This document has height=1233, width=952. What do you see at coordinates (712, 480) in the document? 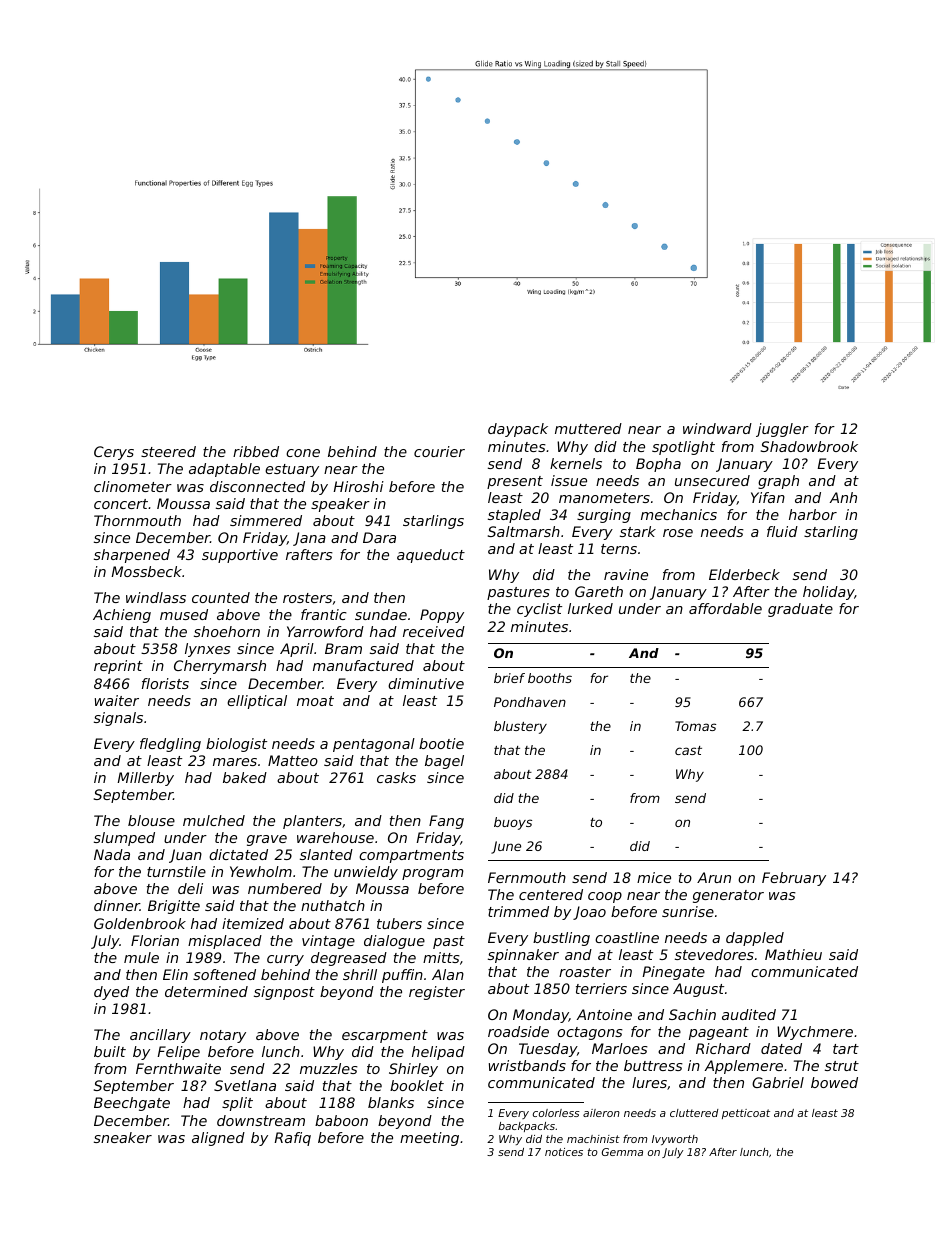
I see `unsecured` at bounding box center [712, 480].
